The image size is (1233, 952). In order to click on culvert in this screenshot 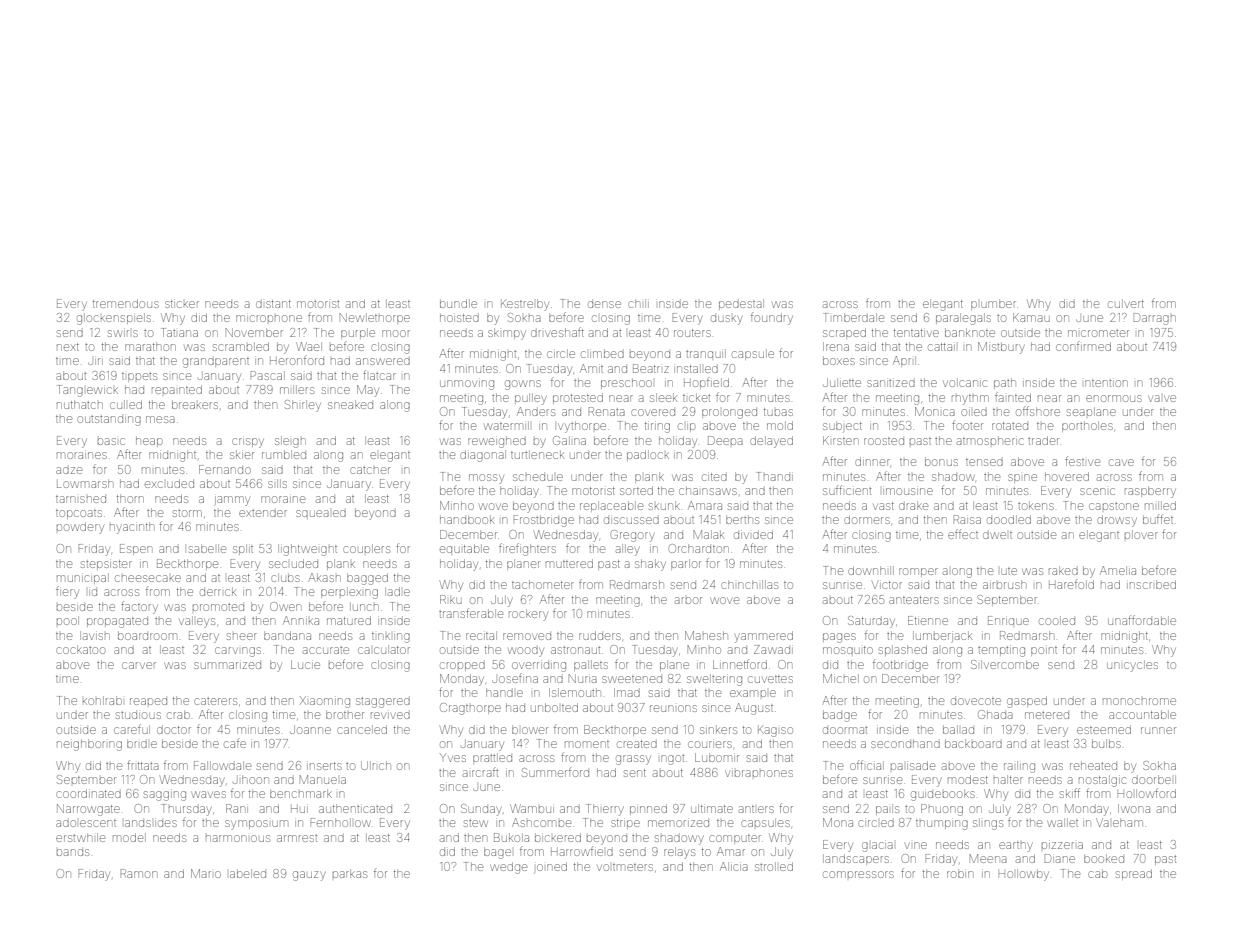, I will do `click(1126, 303)`.
